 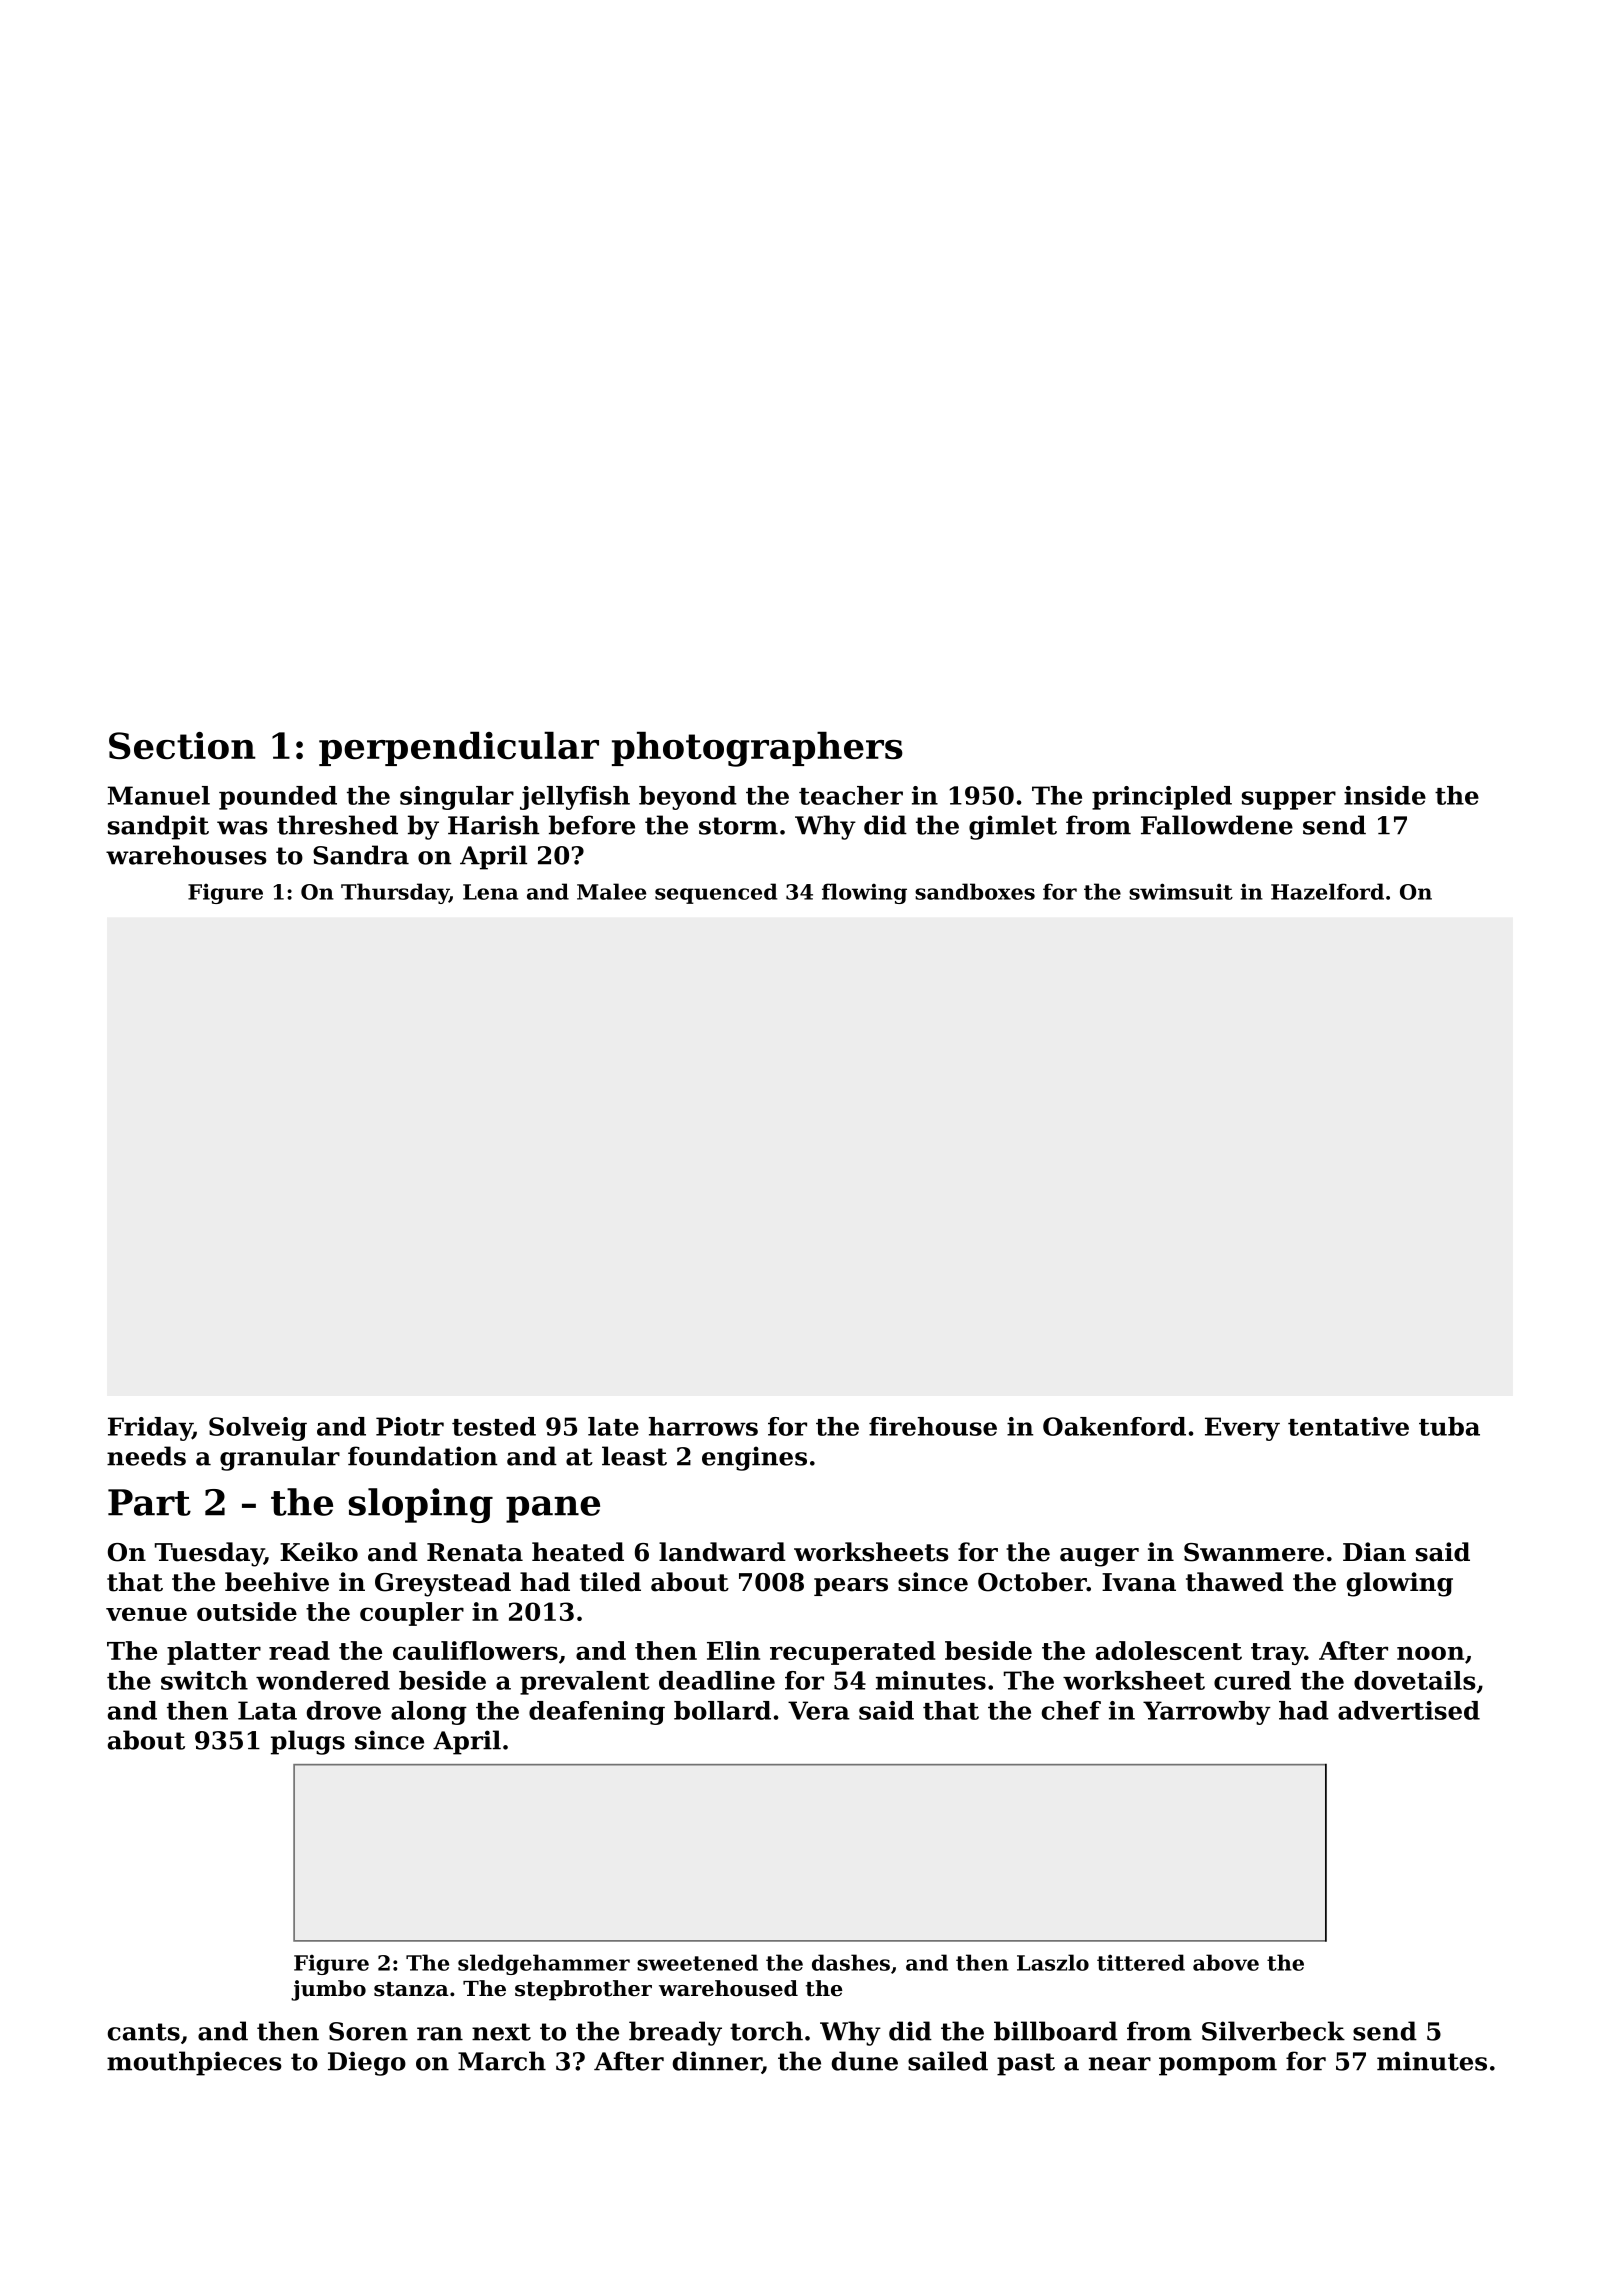 I want to click on gimlet, so click(x=1013, y=827).
